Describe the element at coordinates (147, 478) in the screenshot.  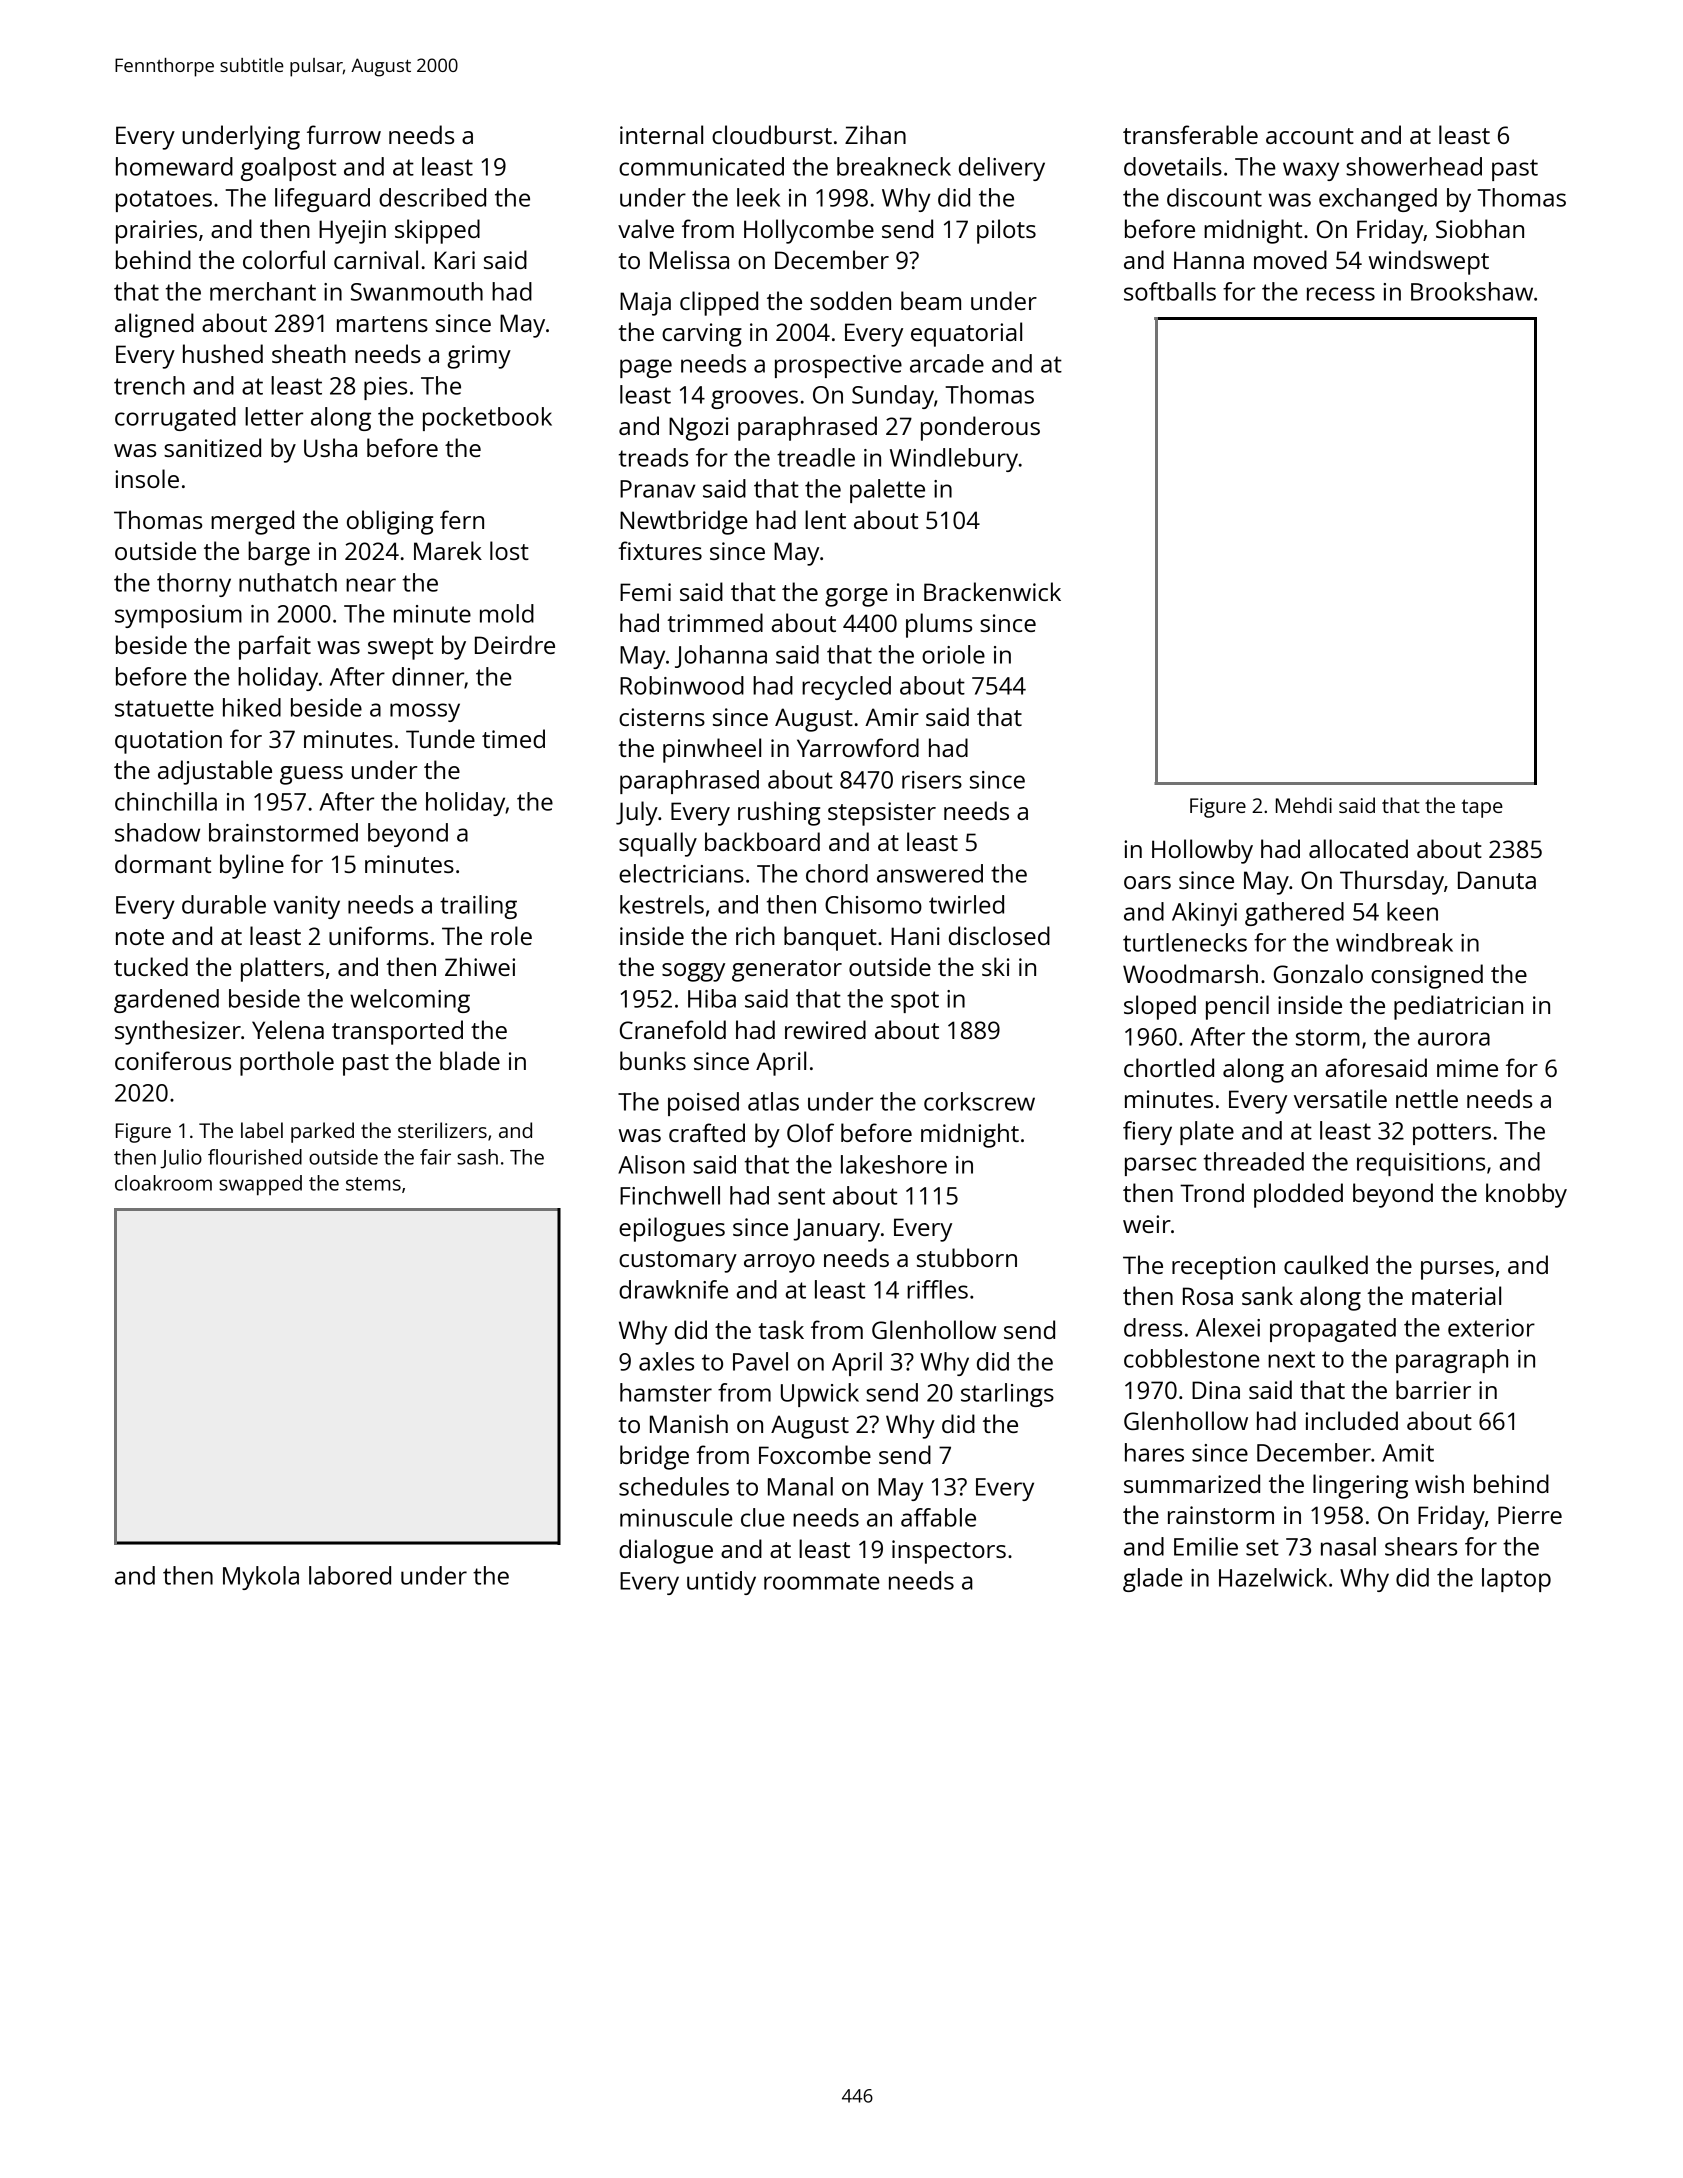
I see `insole` at that location.
